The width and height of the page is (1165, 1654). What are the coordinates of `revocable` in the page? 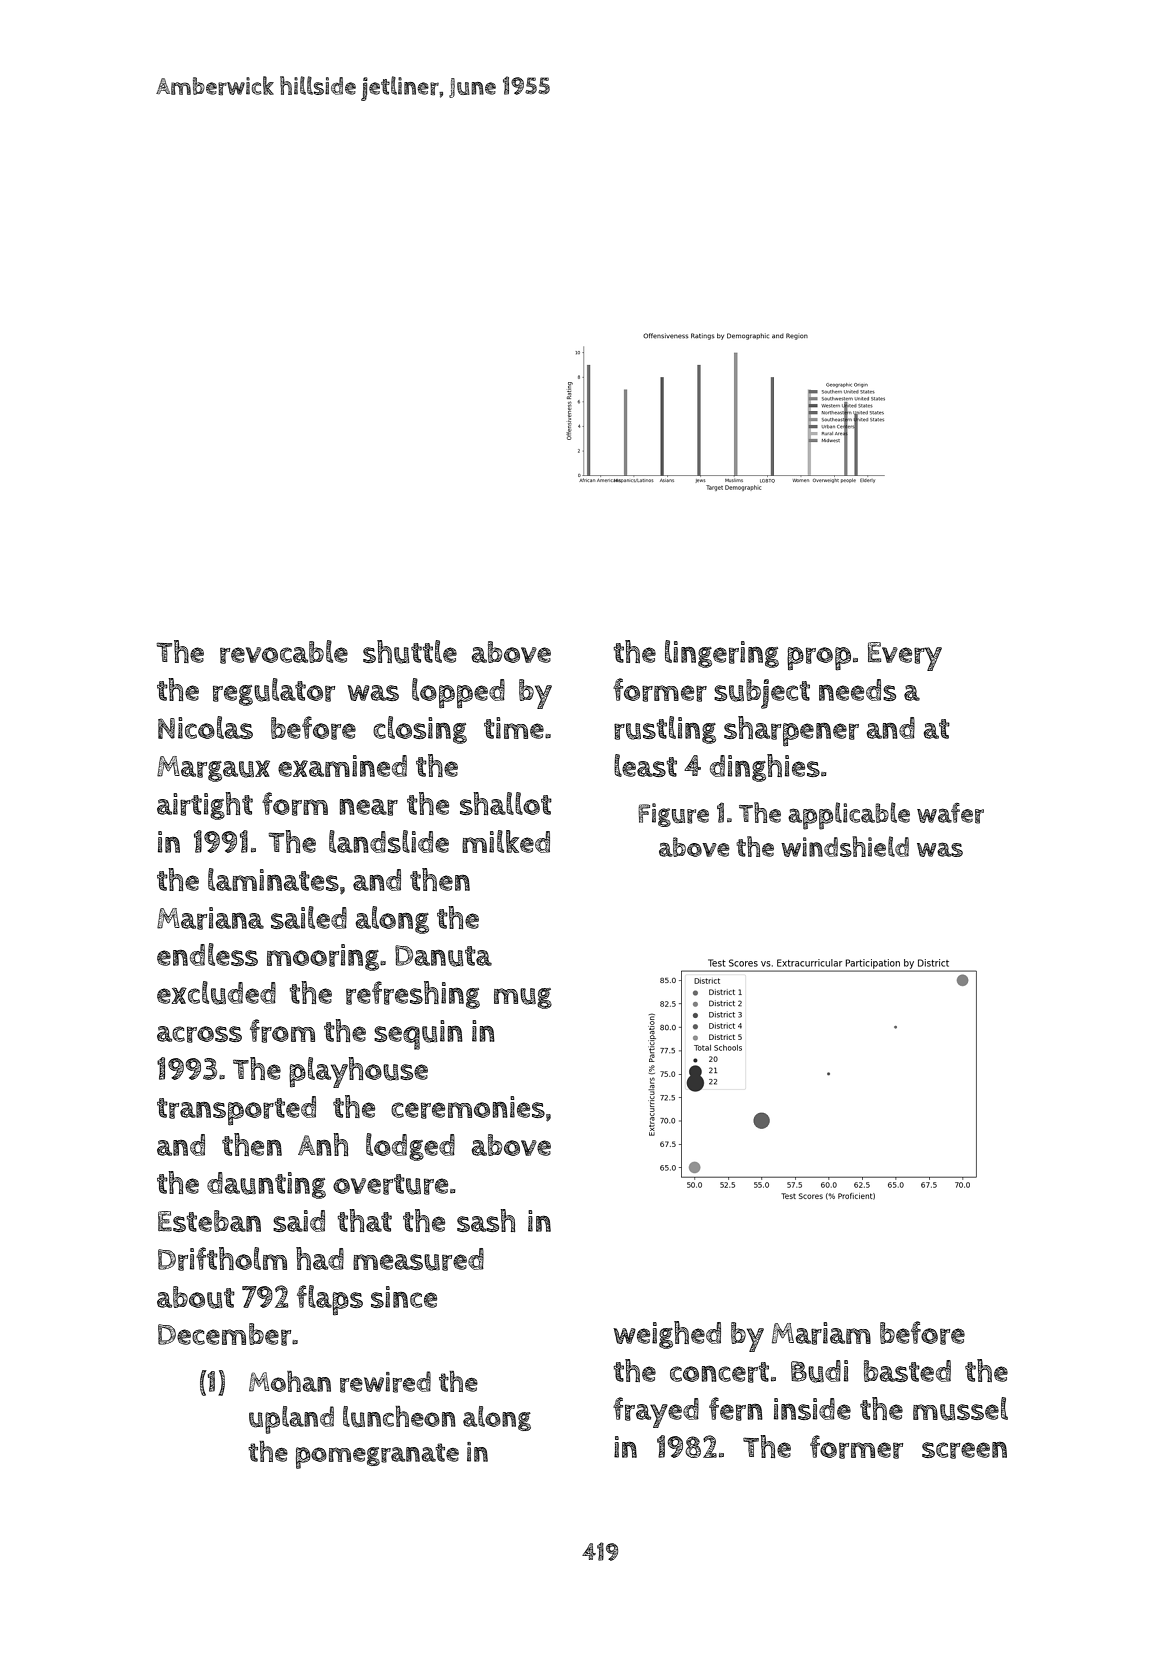 It's located at (284, 652).
